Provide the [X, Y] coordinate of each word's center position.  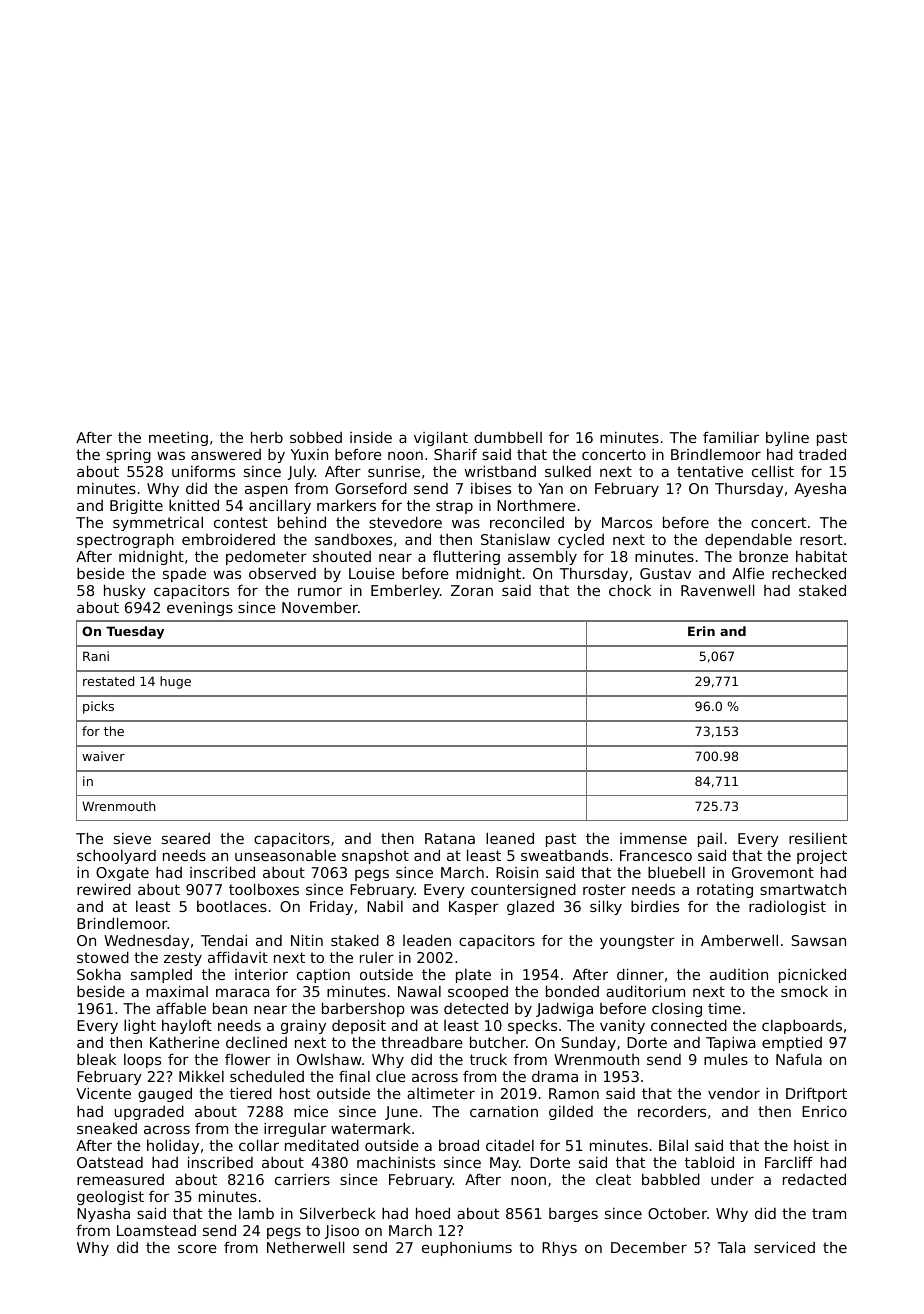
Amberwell [739, 940]
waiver [103, 756]
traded [822, 454]
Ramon [574, 1093]
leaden [427, 940]
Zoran [472, 590]
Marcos [627, 522]
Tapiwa [730, 1043]
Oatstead [110, 1162]
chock [630, 590]
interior [261, 974]
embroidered [228, 539]
